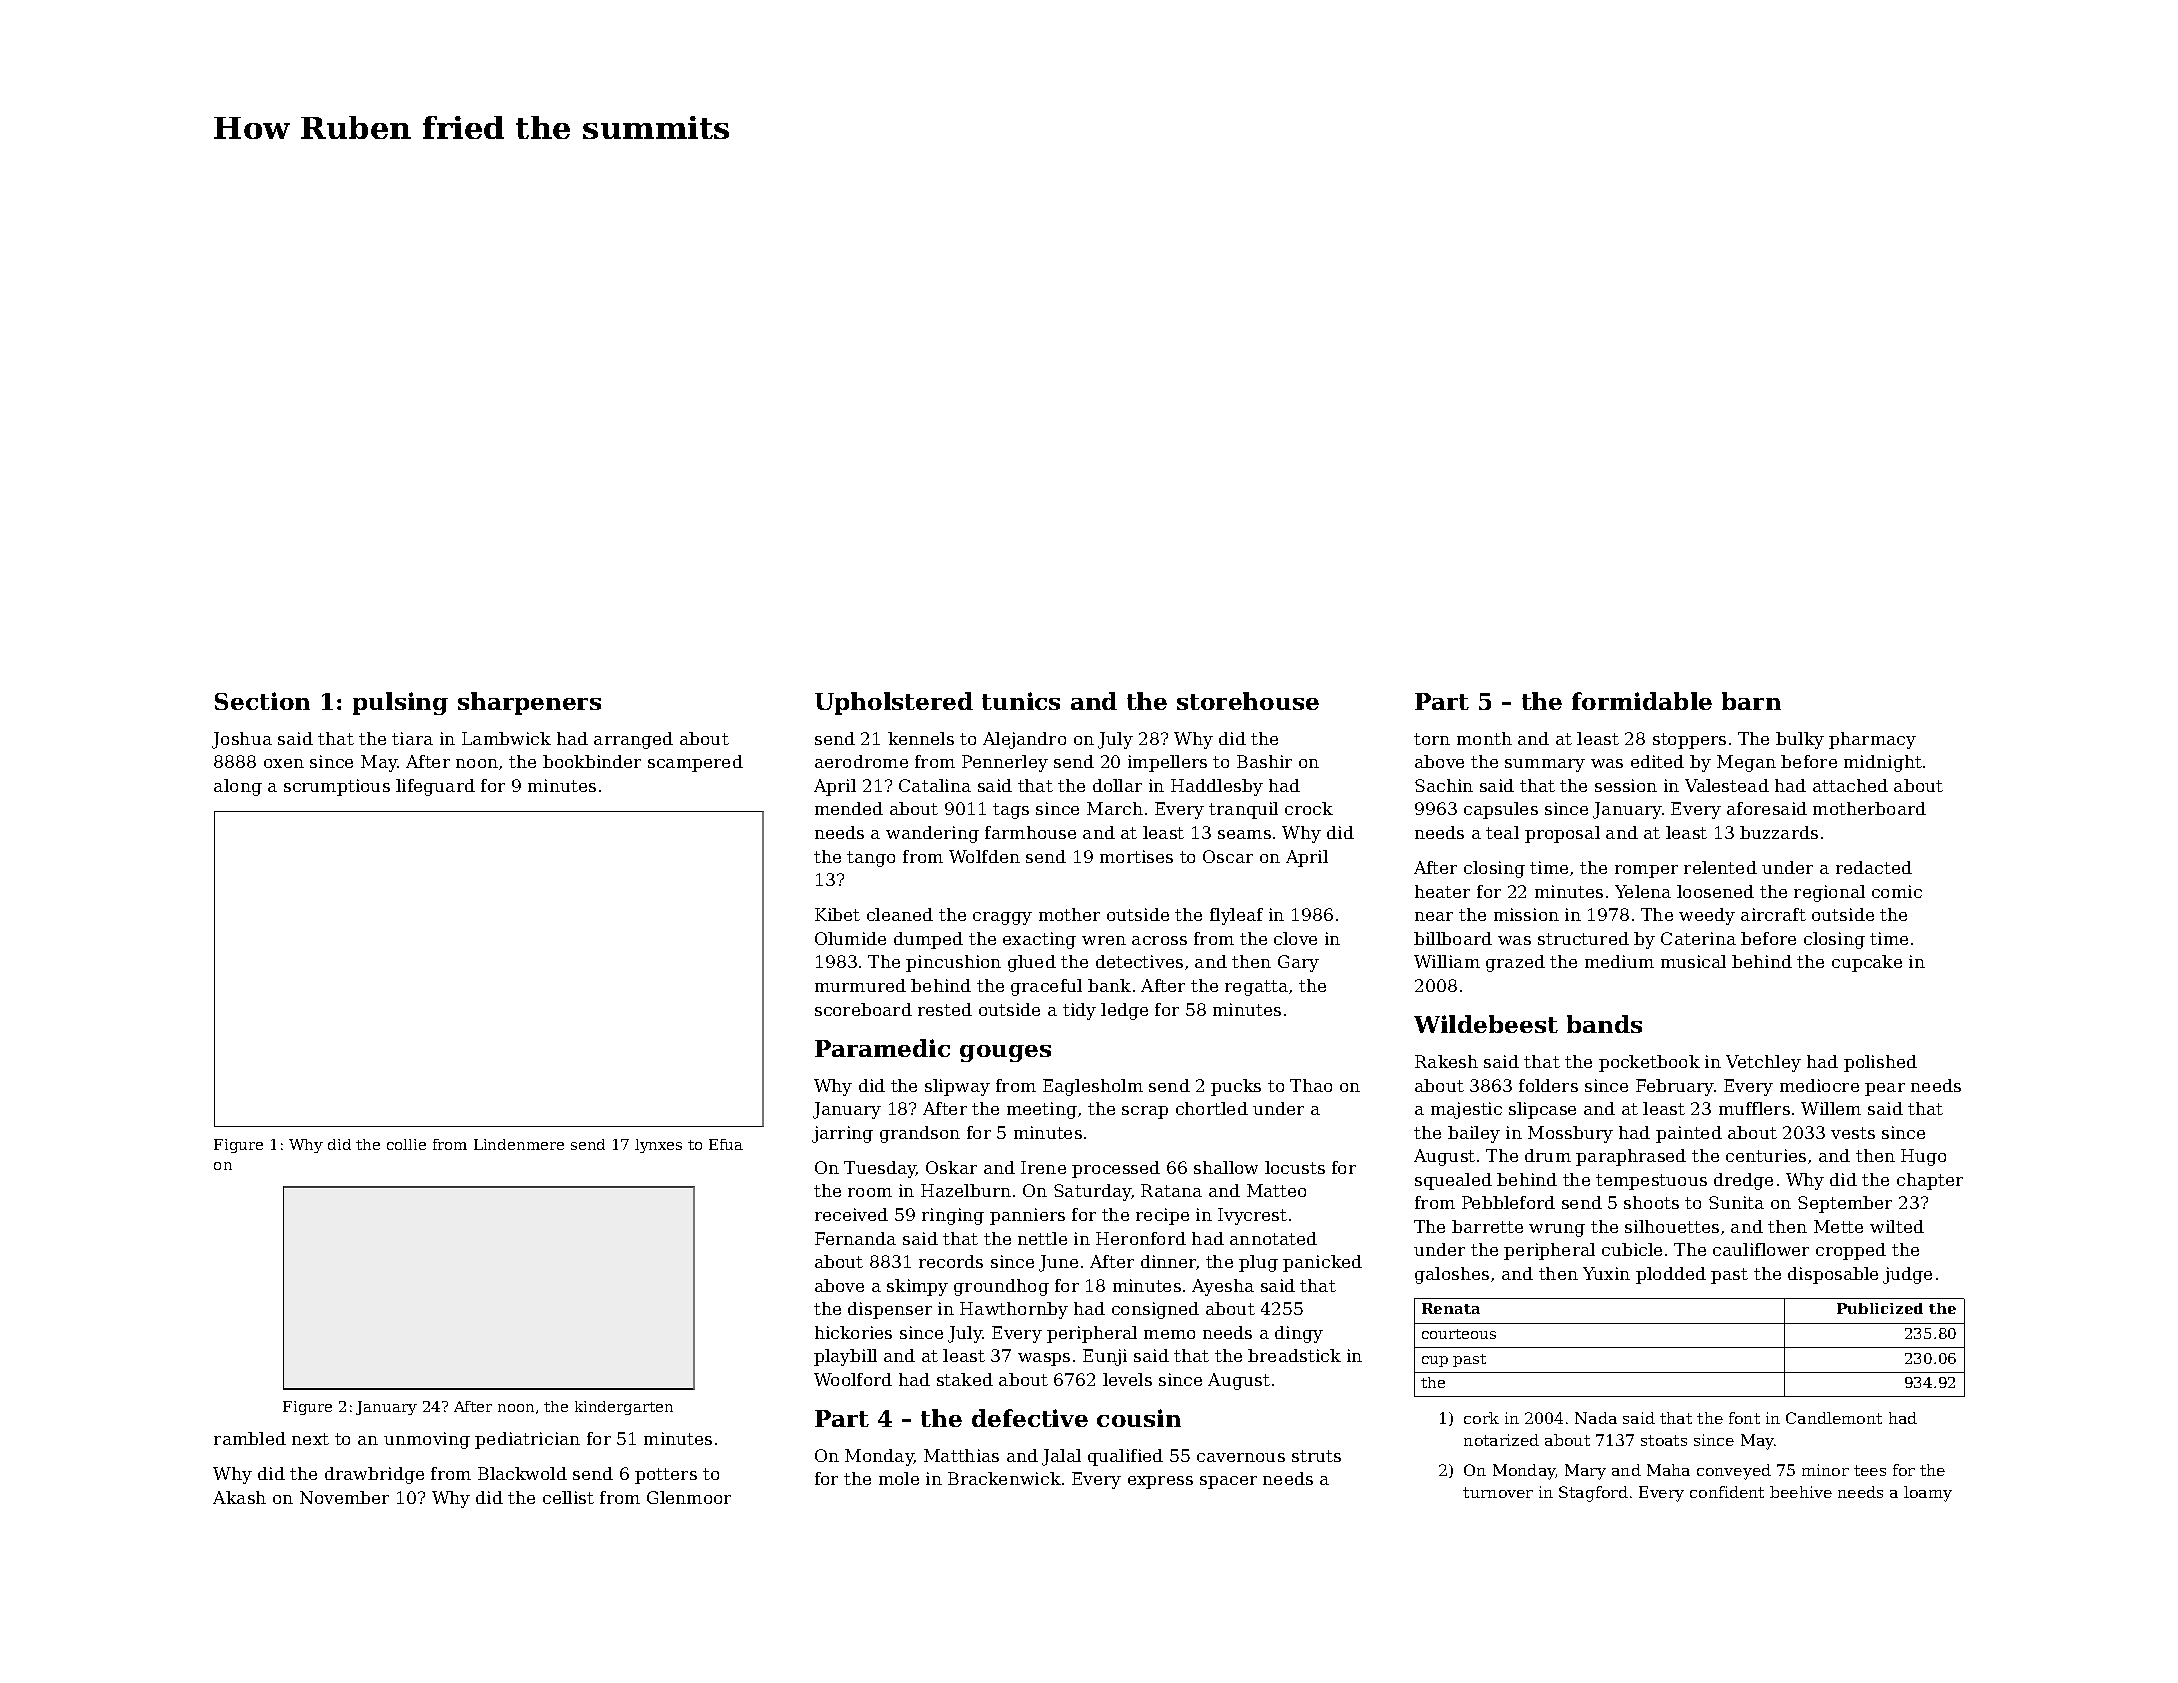 Image resolution: width=2178 pixels, height=1683 pixels. I want to click on Ivycrest, so click(1252, 1216).
